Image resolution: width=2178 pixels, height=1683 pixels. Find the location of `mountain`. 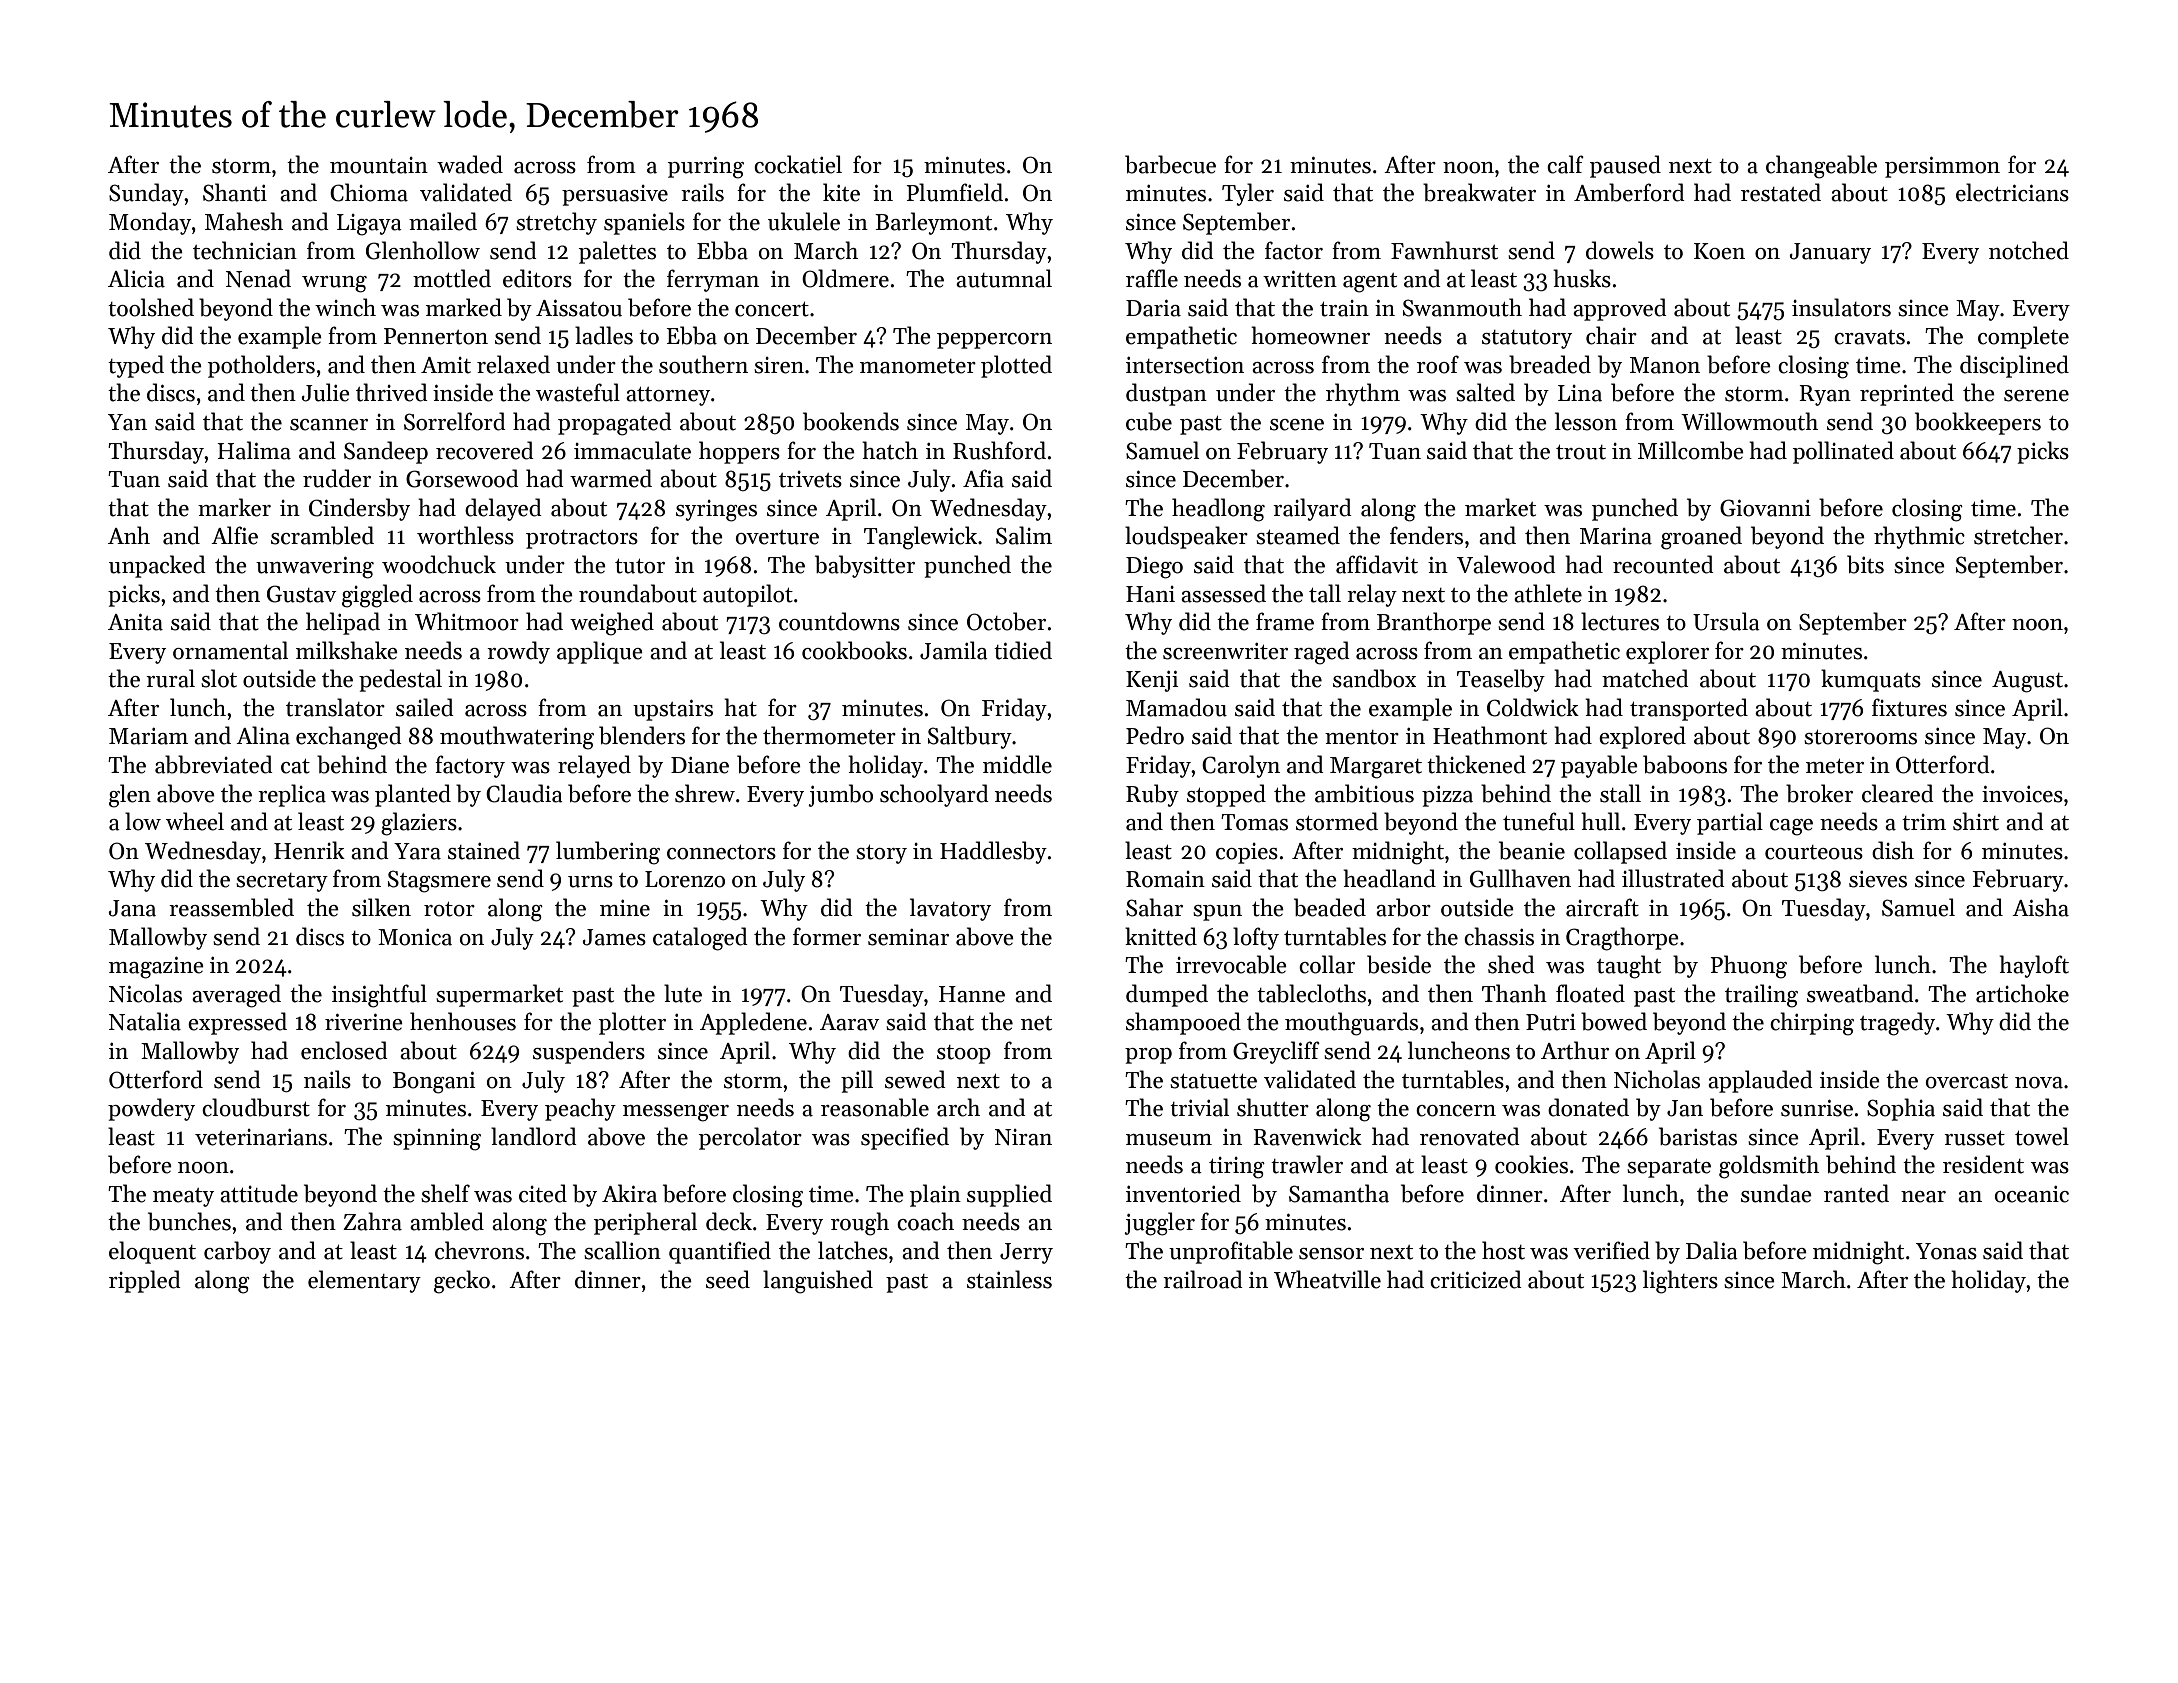

mountain is located at coordinates (379, 165).
